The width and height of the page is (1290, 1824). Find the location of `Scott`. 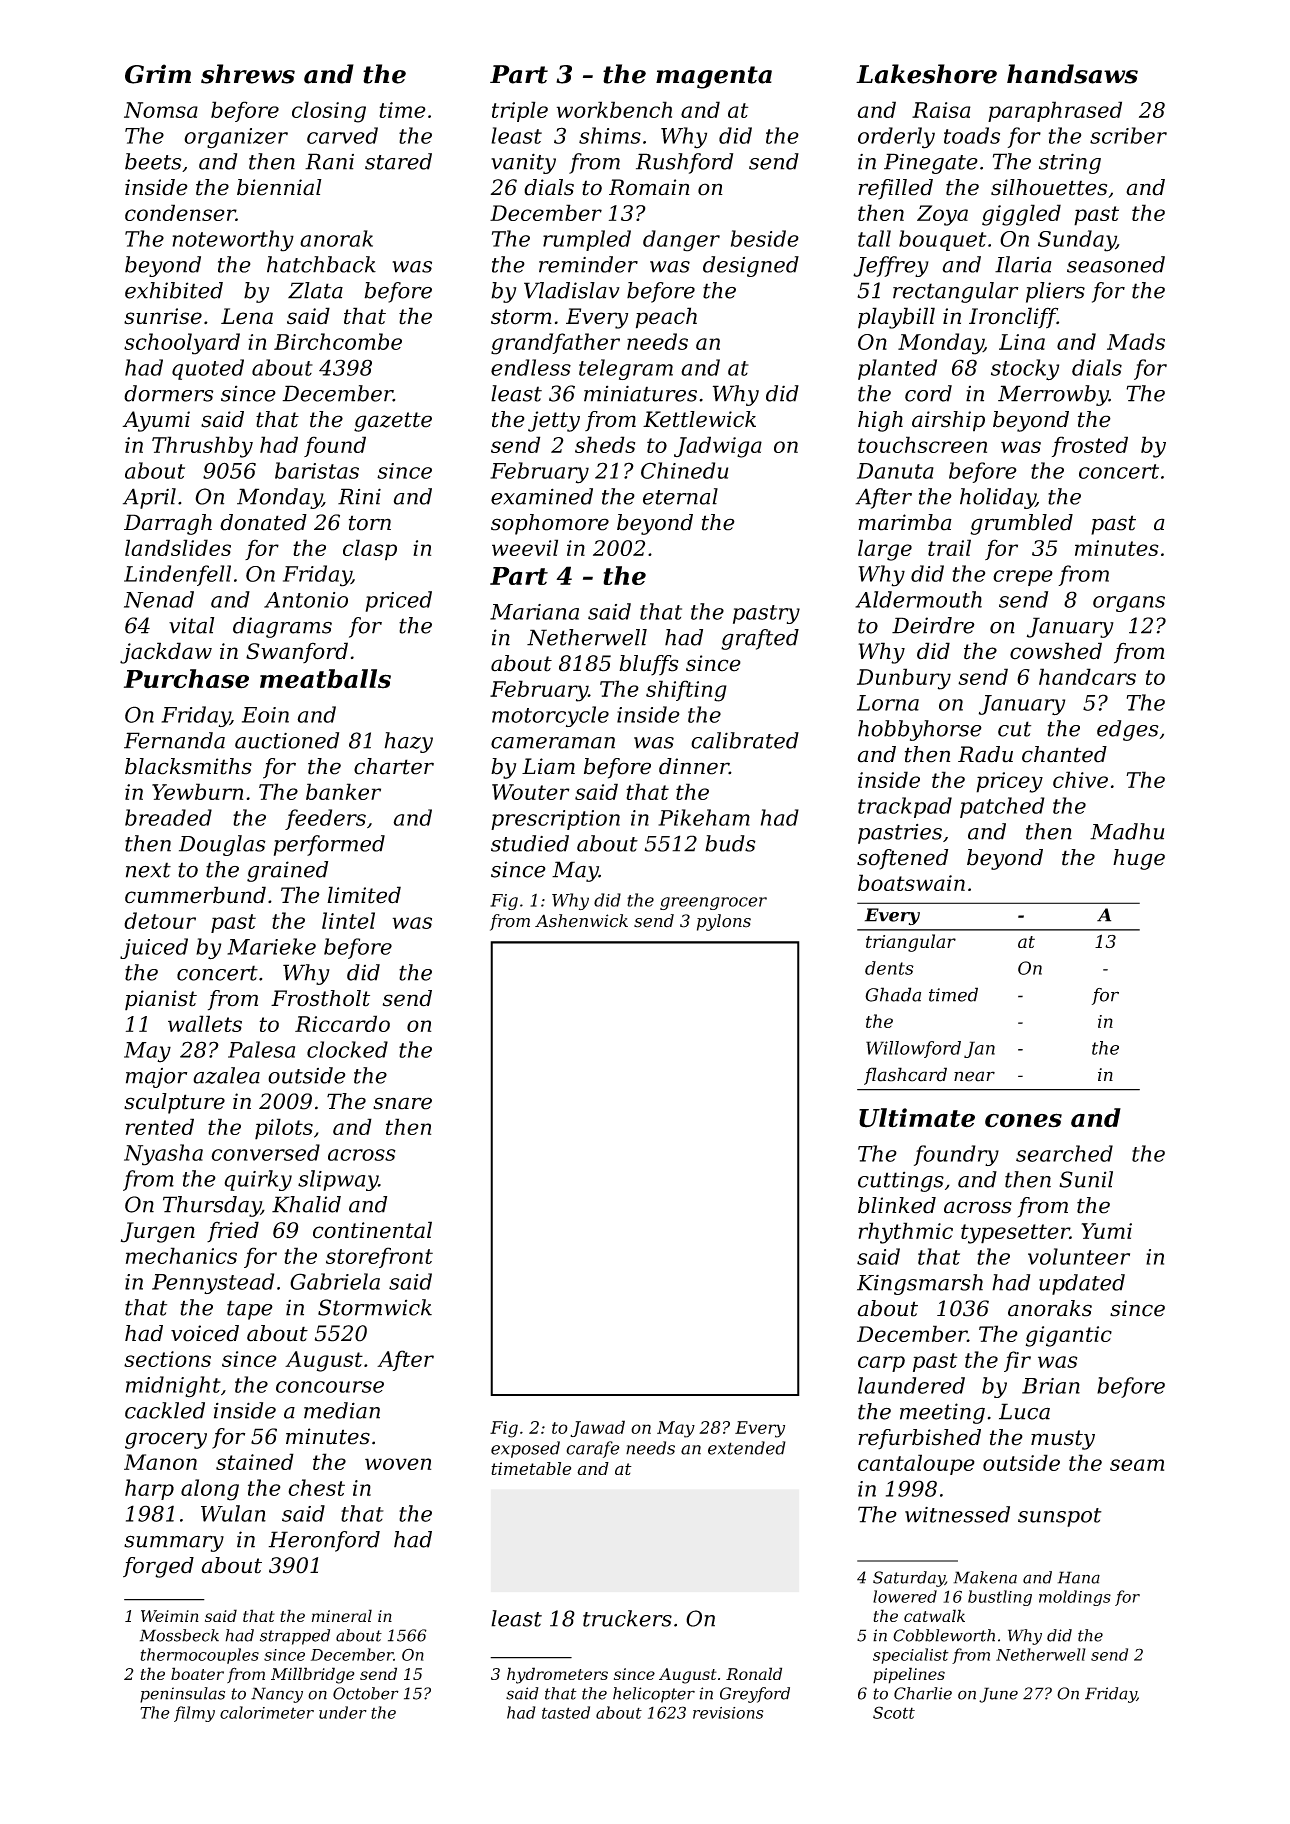

Scott is located at coordinates (894, 1712).
